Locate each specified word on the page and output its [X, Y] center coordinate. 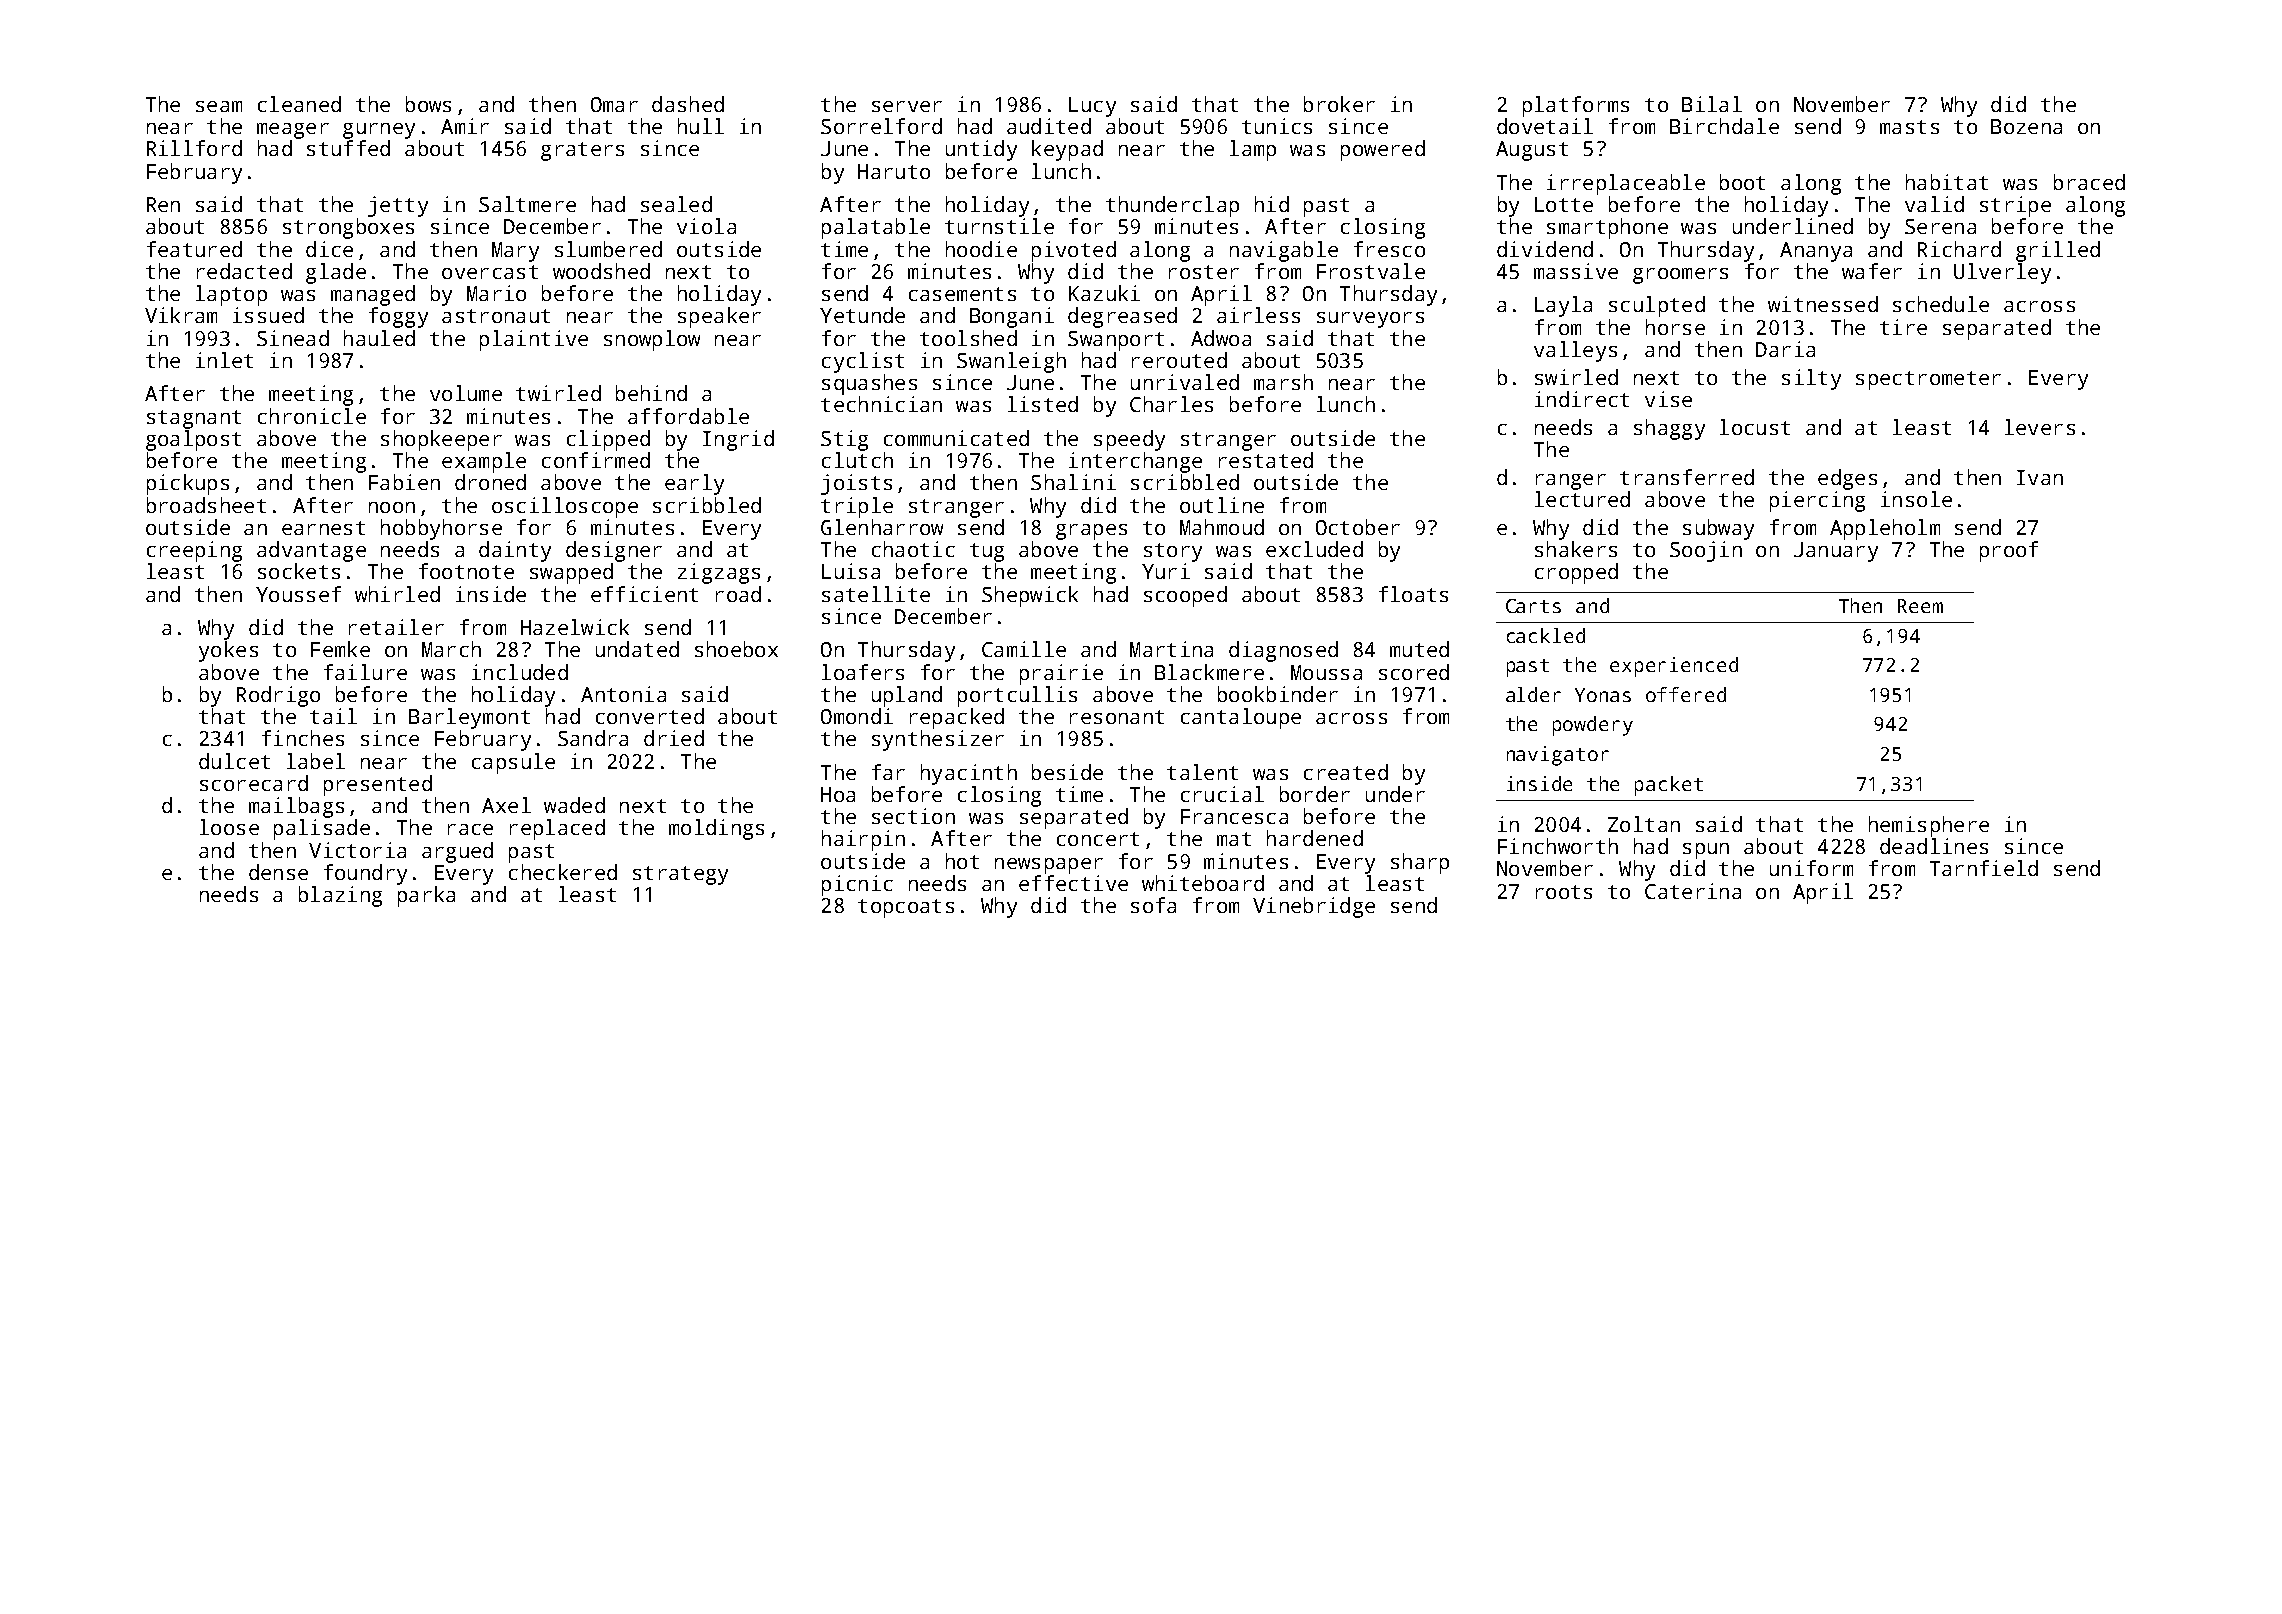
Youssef [298, 594]
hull [701, 126]
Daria [1785, 349]
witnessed [1823, 304]
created [1346, 772]
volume [466, 393]
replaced [557, 829]
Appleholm [1885, 529]
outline [1222, 505]
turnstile [999, 226]
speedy [1129, 440]
